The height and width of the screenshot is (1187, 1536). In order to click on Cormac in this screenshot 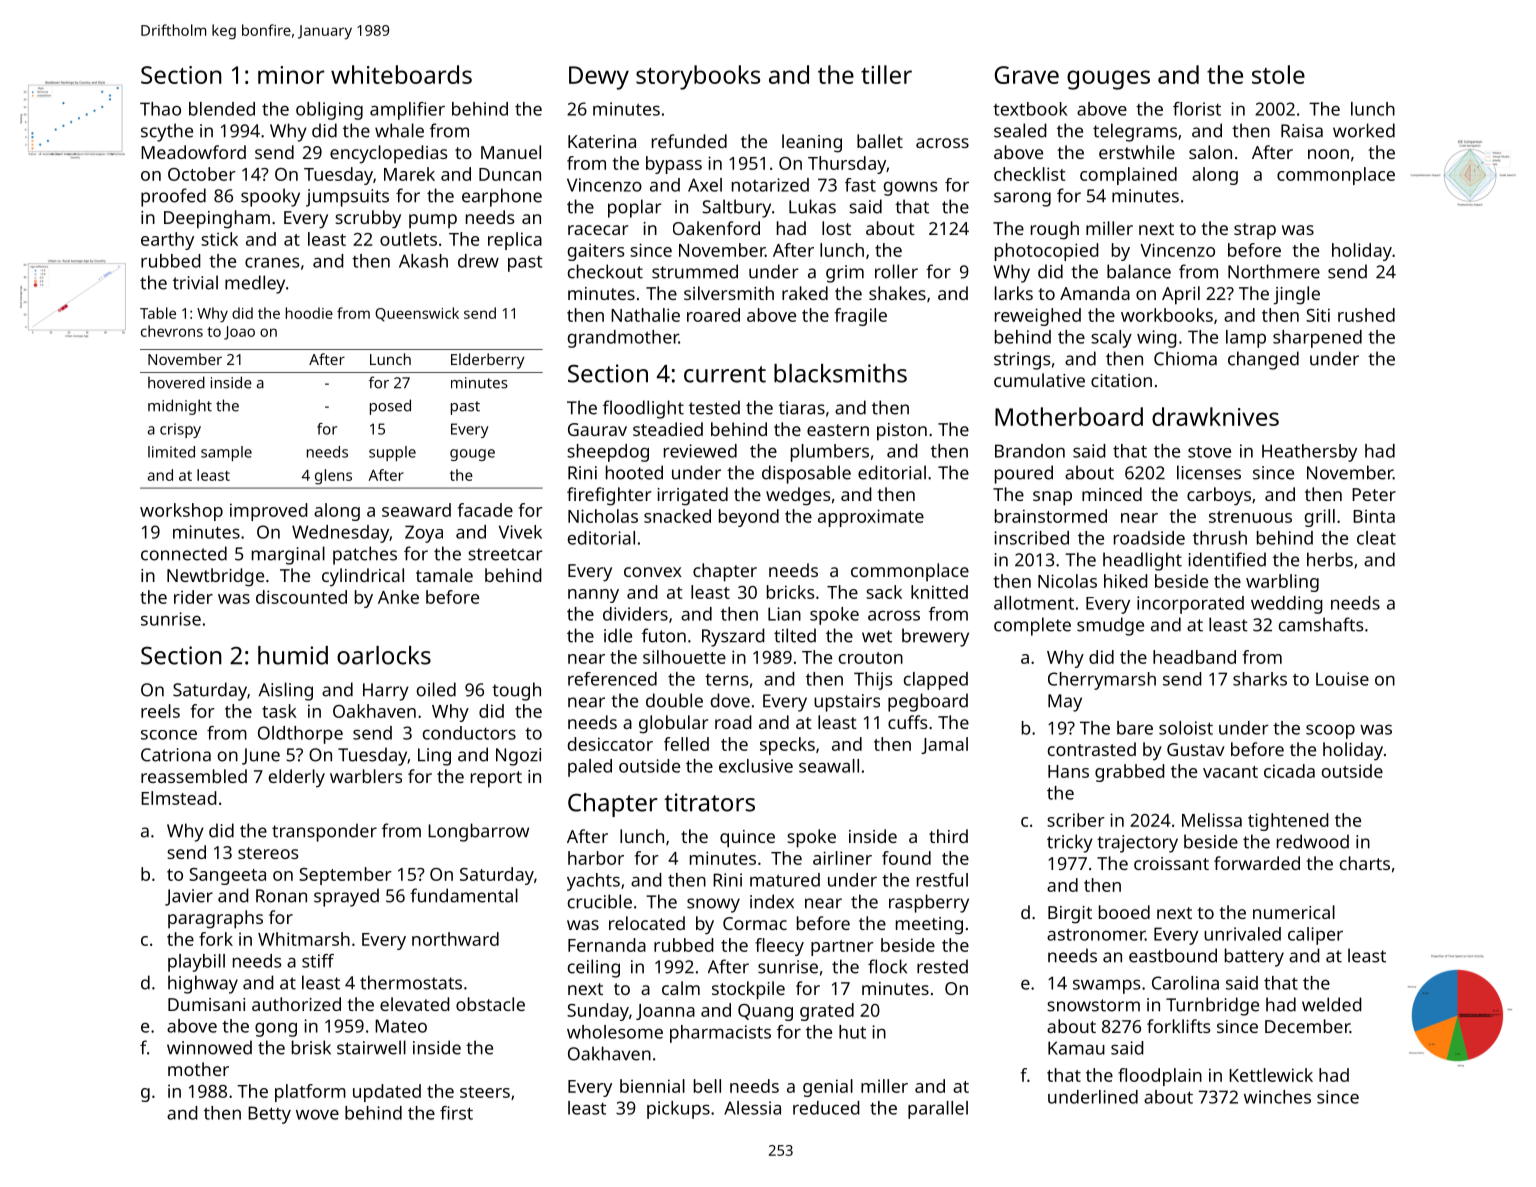, I will do `click(755, 923)`.
